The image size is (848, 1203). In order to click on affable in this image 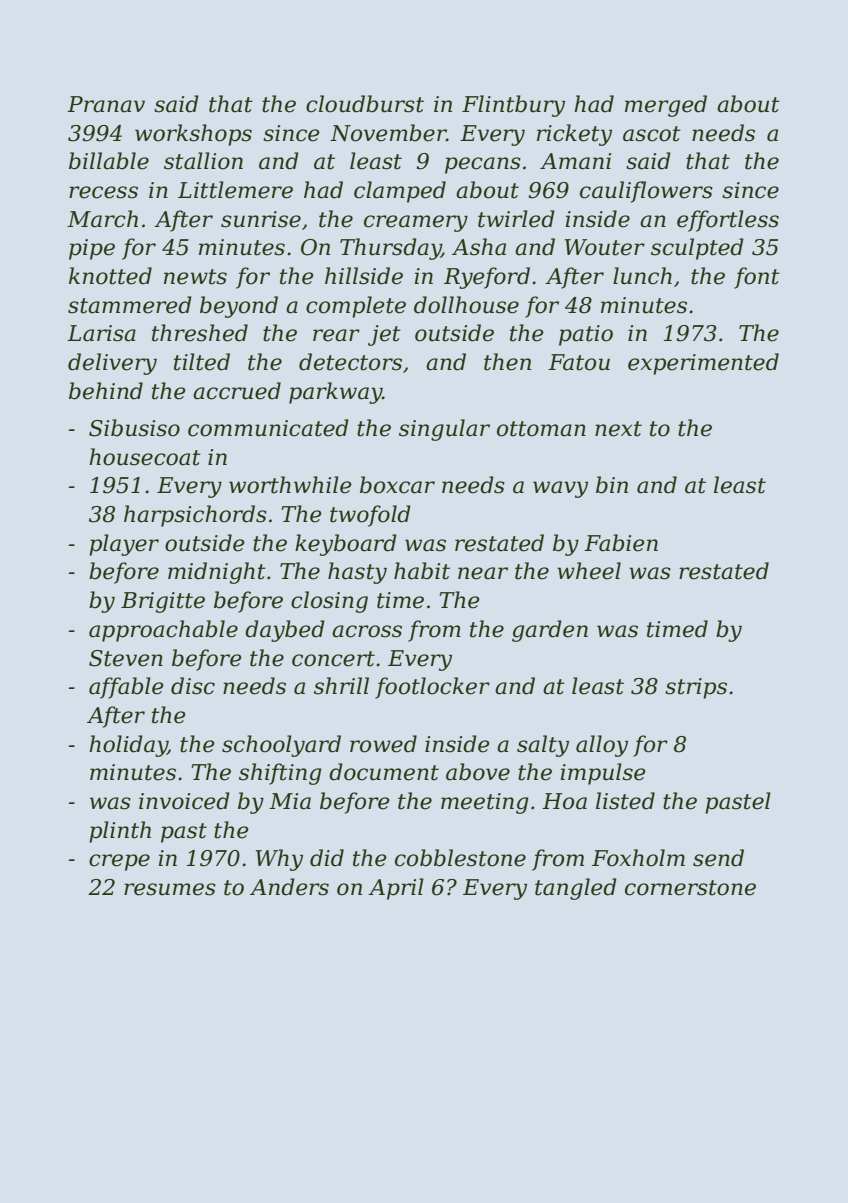, I will do `click(126, 688)`.
